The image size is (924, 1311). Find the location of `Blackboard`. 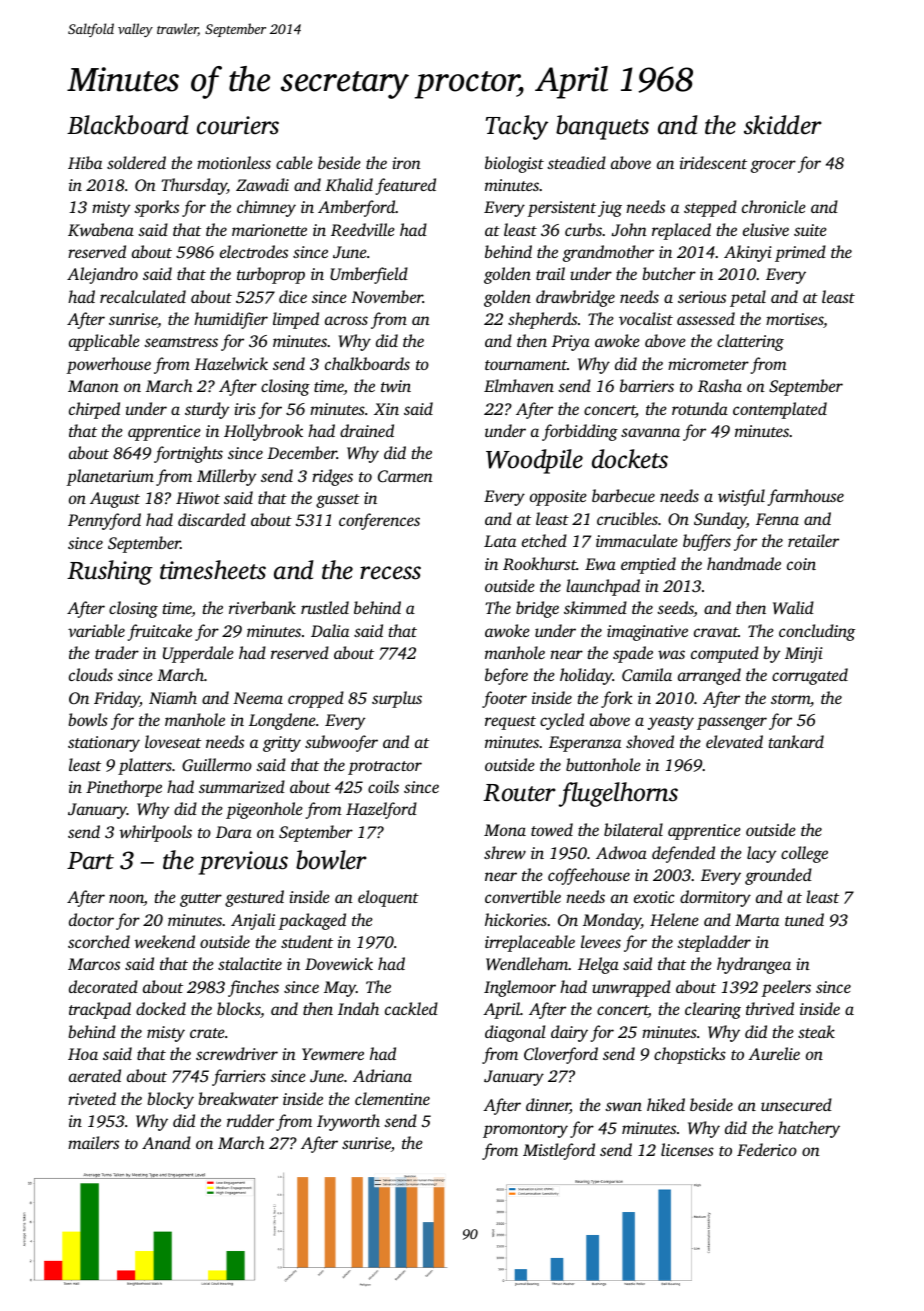

Blackboard is located at coordinates (128, 125).
